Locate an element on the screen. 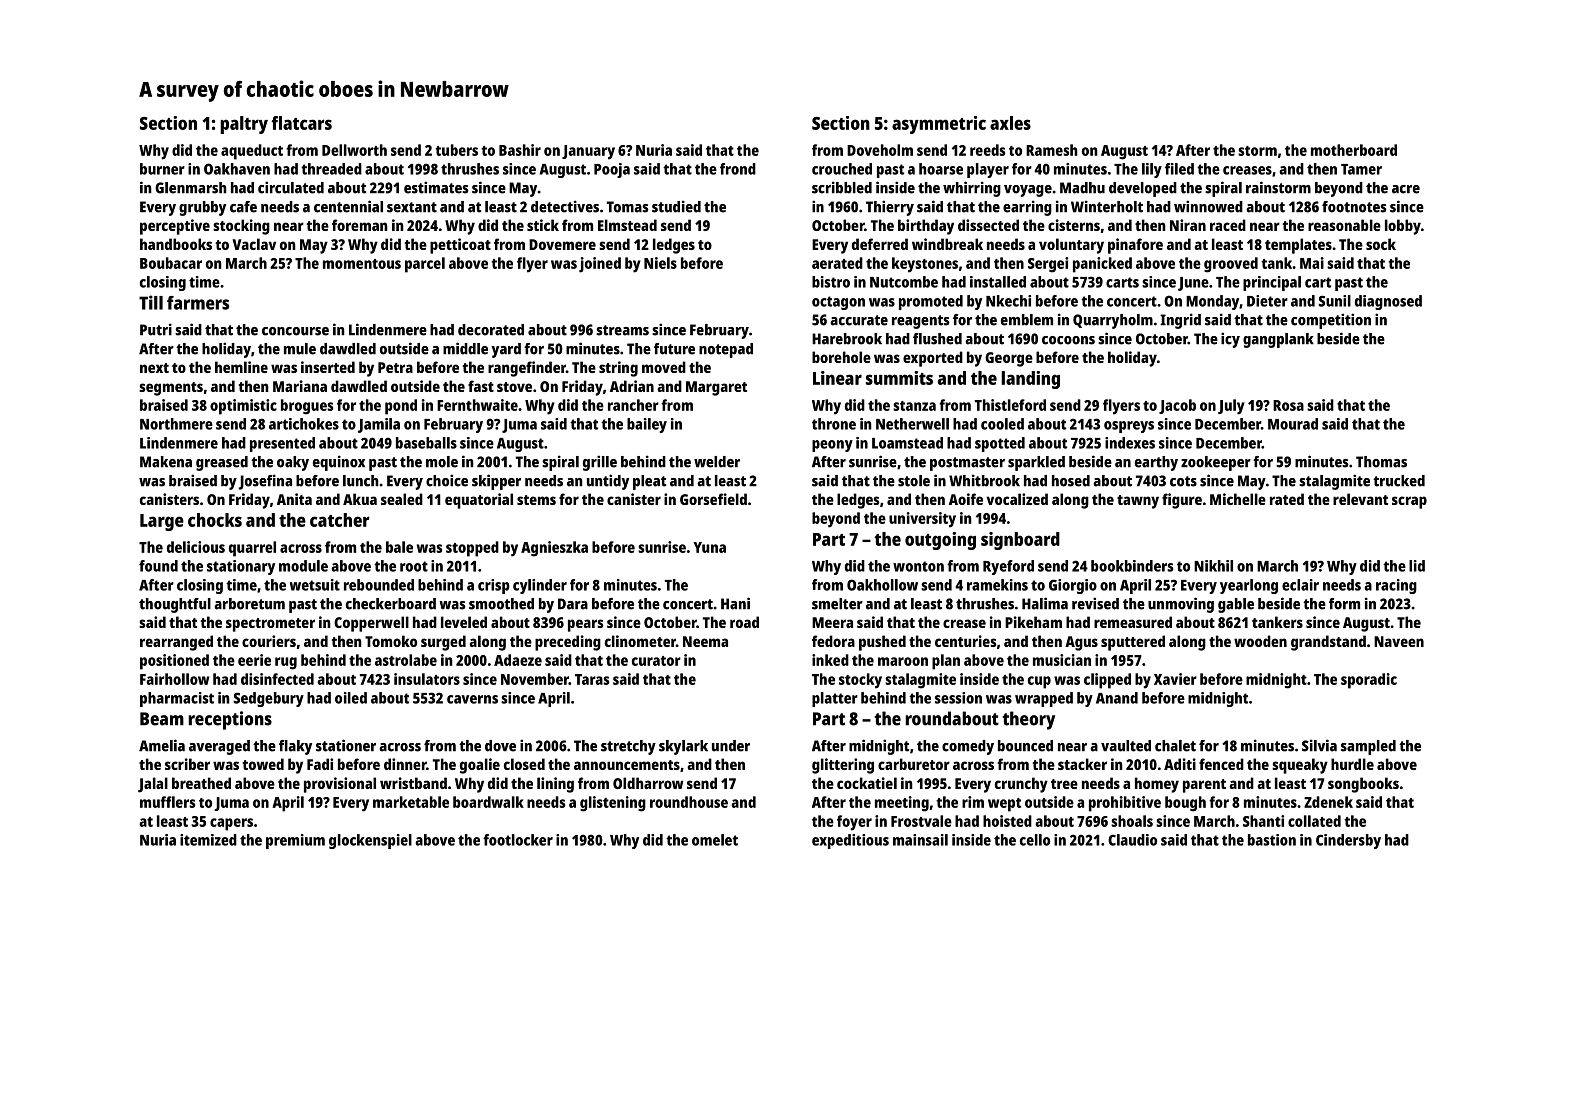  peony is located at coordinates (832, 446).
